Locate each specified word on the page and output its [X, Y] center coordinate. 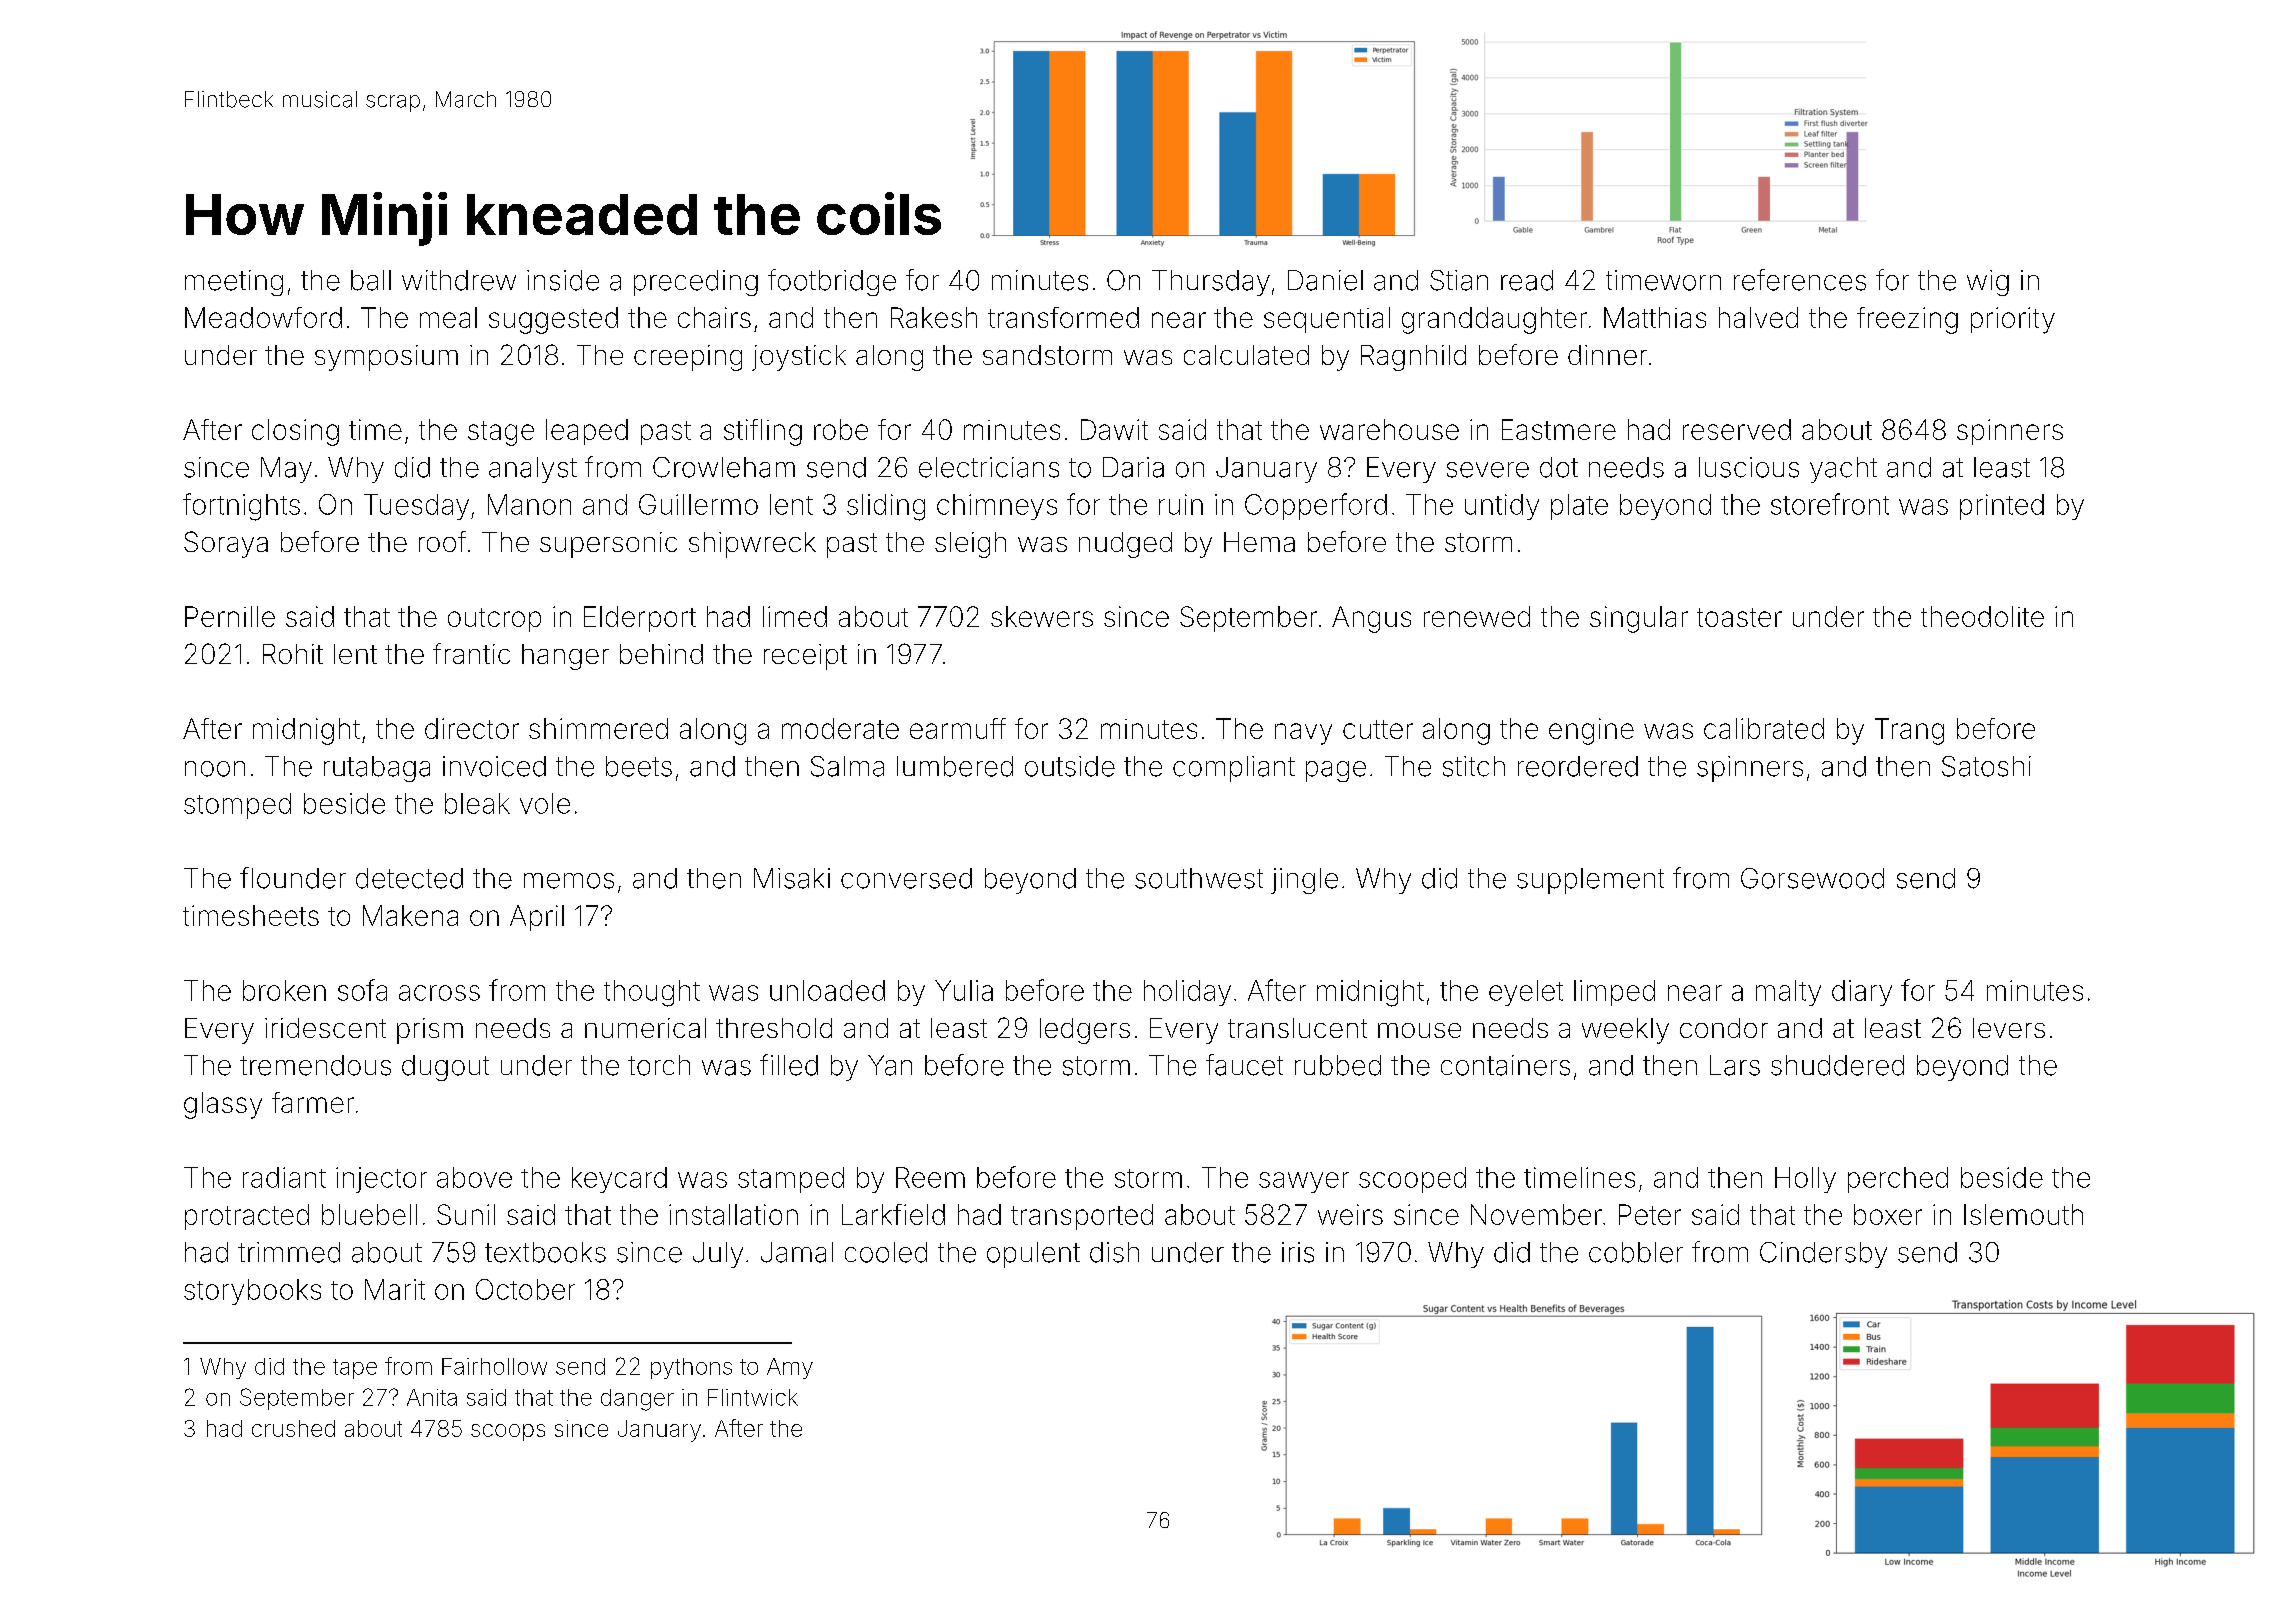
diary [1862, 993]
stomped [237, 806]
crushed [293, 1428]
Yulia [964, 990]
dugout [445, 1068]
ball [371, 280]
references [1800, 280]
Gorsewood [1812, 878]
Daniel [1325, 280]
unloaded [827, 990]
